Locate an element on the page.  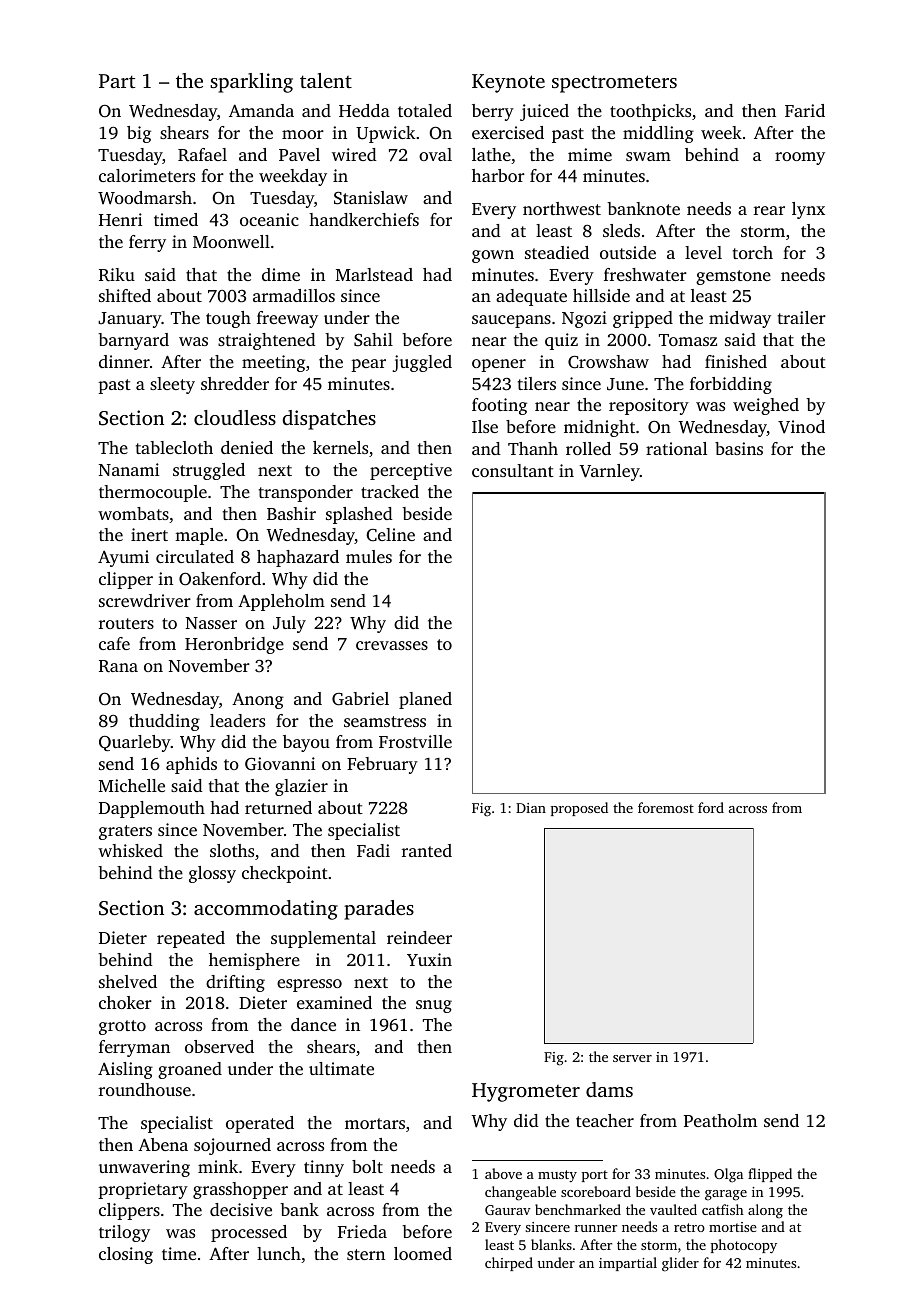
foremost is located at coordinates (666, 807).
